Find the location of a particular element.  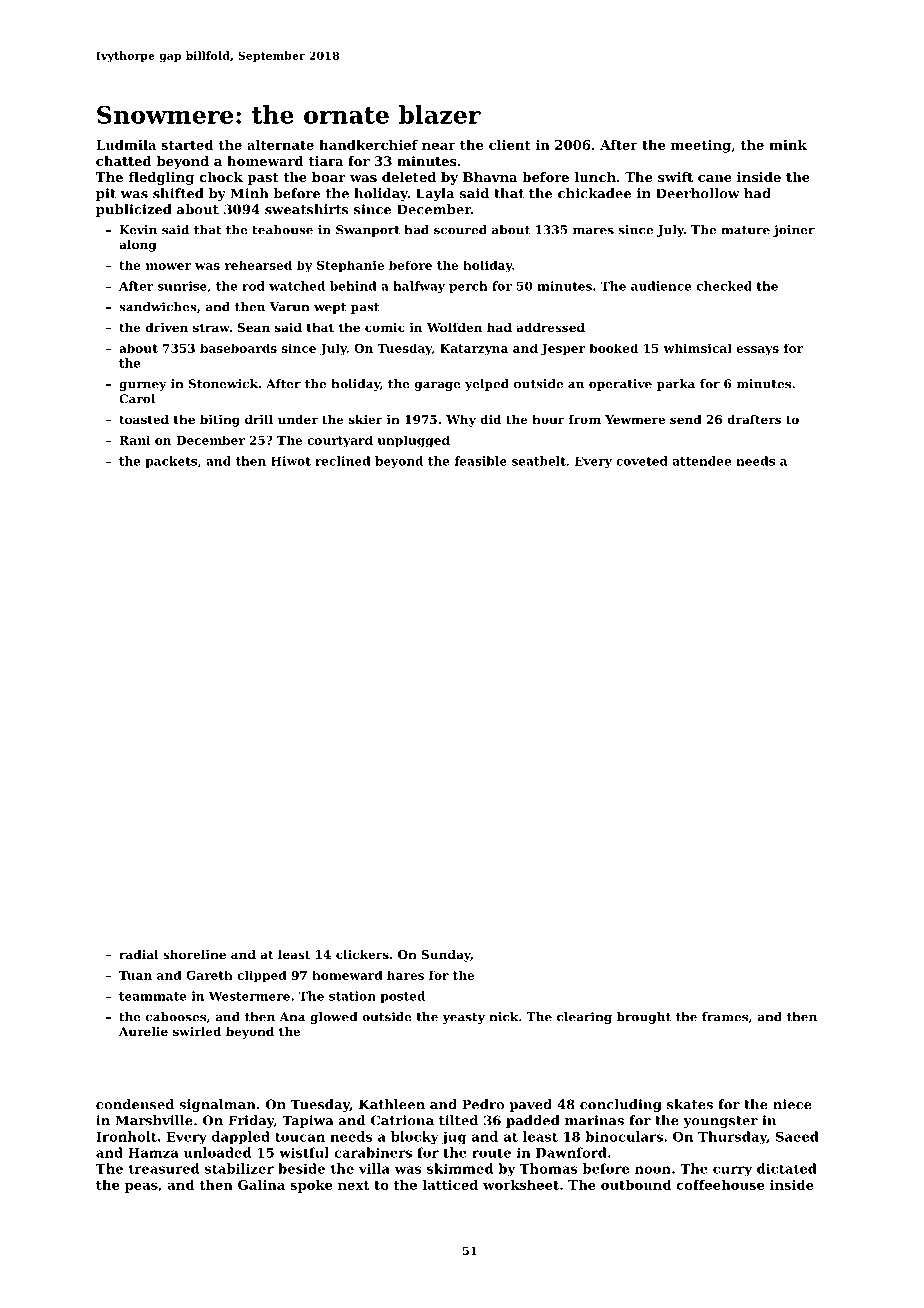

feasible is located at coordinates (480, 461).
